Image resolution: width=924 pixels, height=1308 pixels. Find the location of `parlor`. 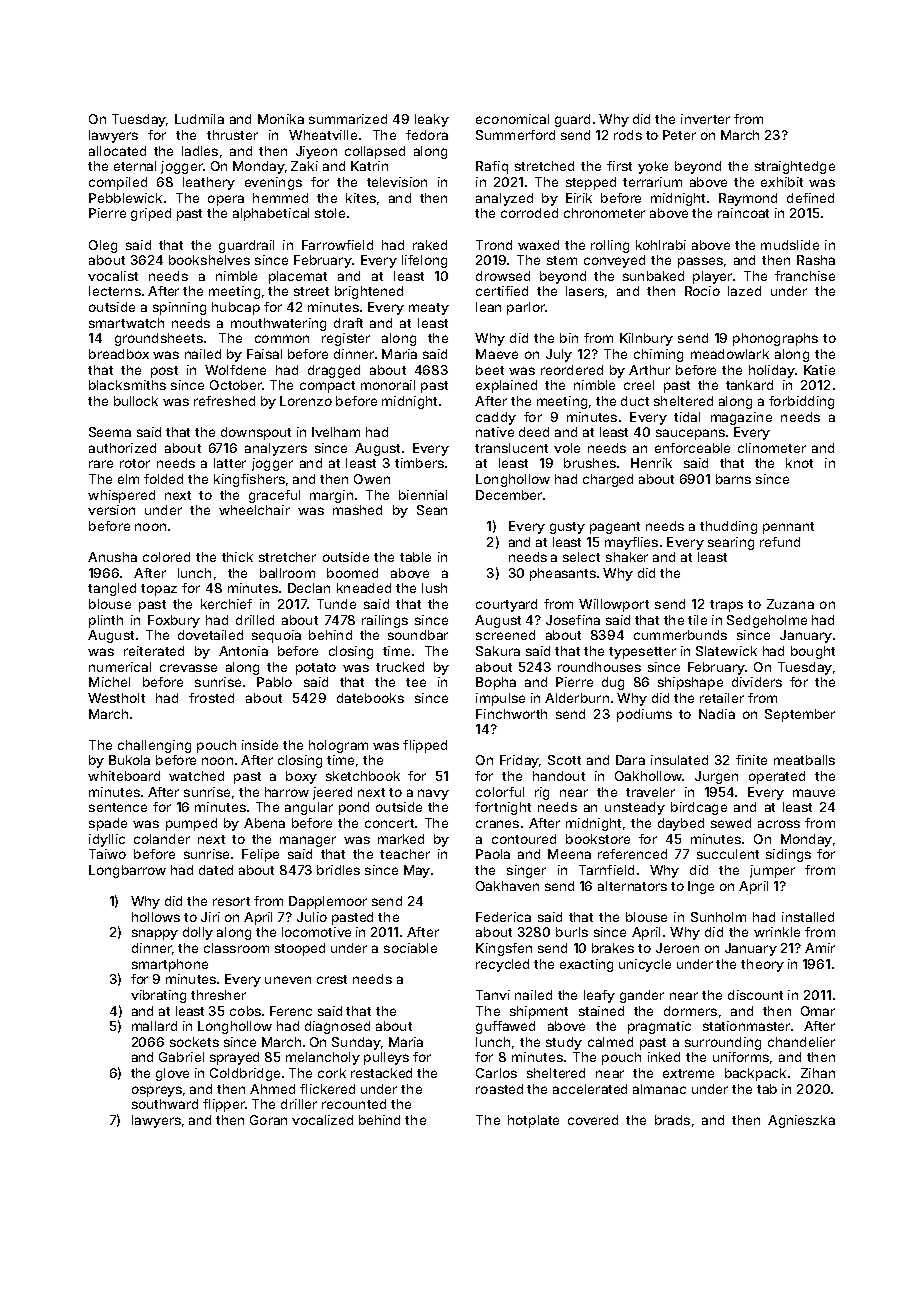

parlor is located at coordinates (526, 308).
